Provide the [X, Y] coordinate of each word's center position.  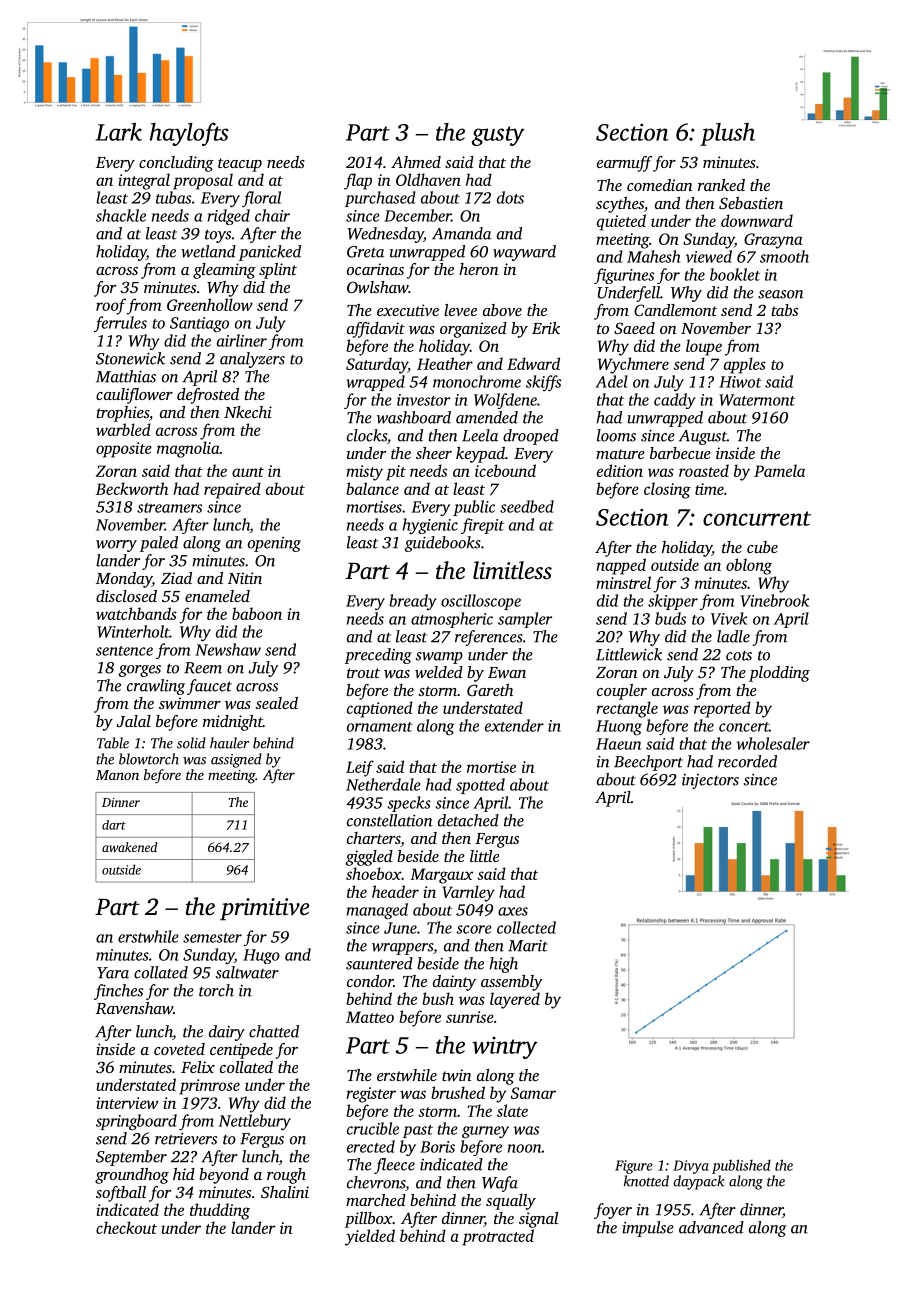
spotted [480, 786]
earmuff [624, 164]
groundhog [132, 1176]
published [741, 1166]
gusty [498, 136]
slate [512, 1110]
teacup [240, 165]
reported [722, 709]
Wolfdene [505, 401]
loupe [704, 347]
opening [274, 544]
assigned [236, 760]
